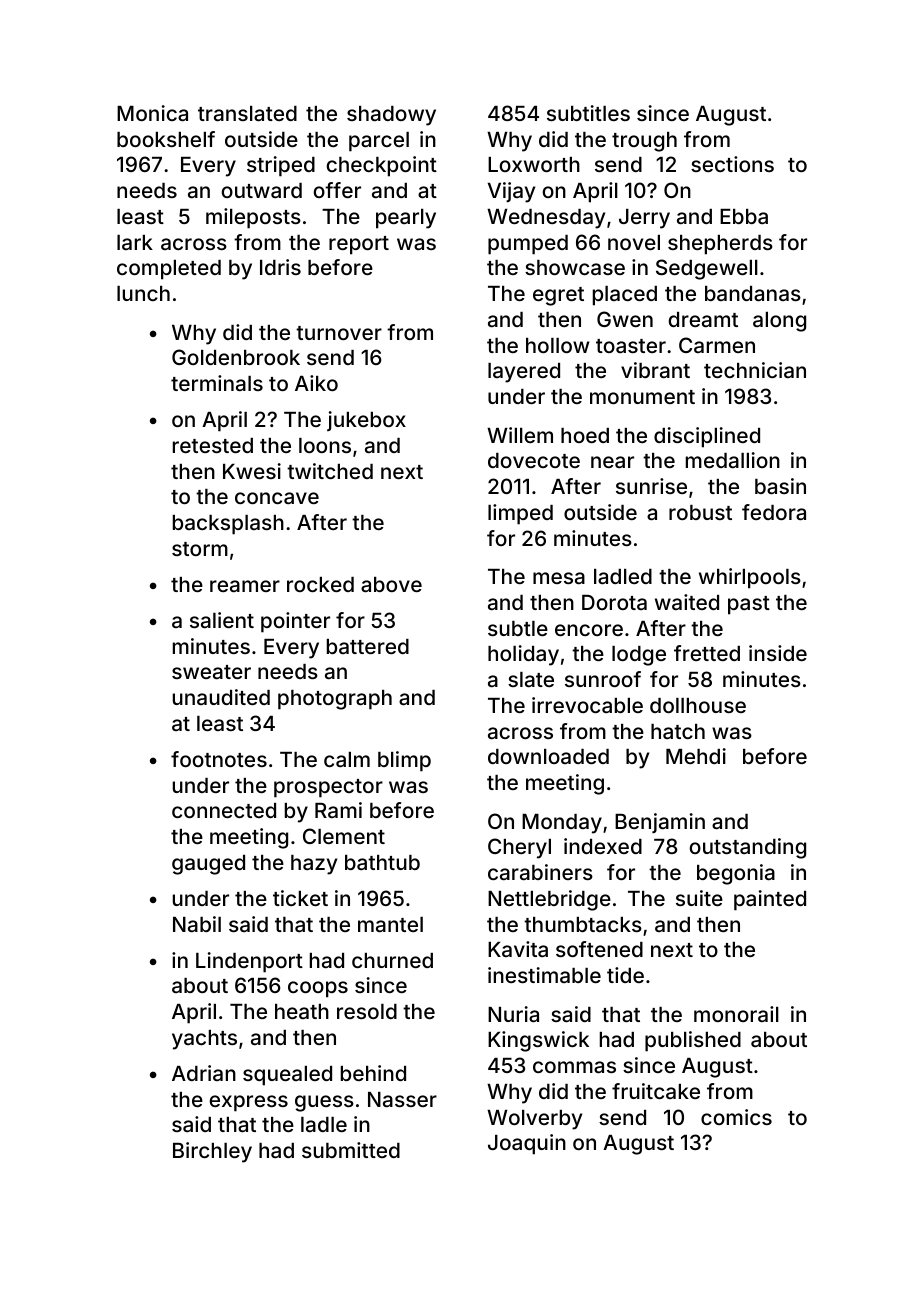 The image size is (924, 1311). I want to click on reamer, so click(245, 586).
